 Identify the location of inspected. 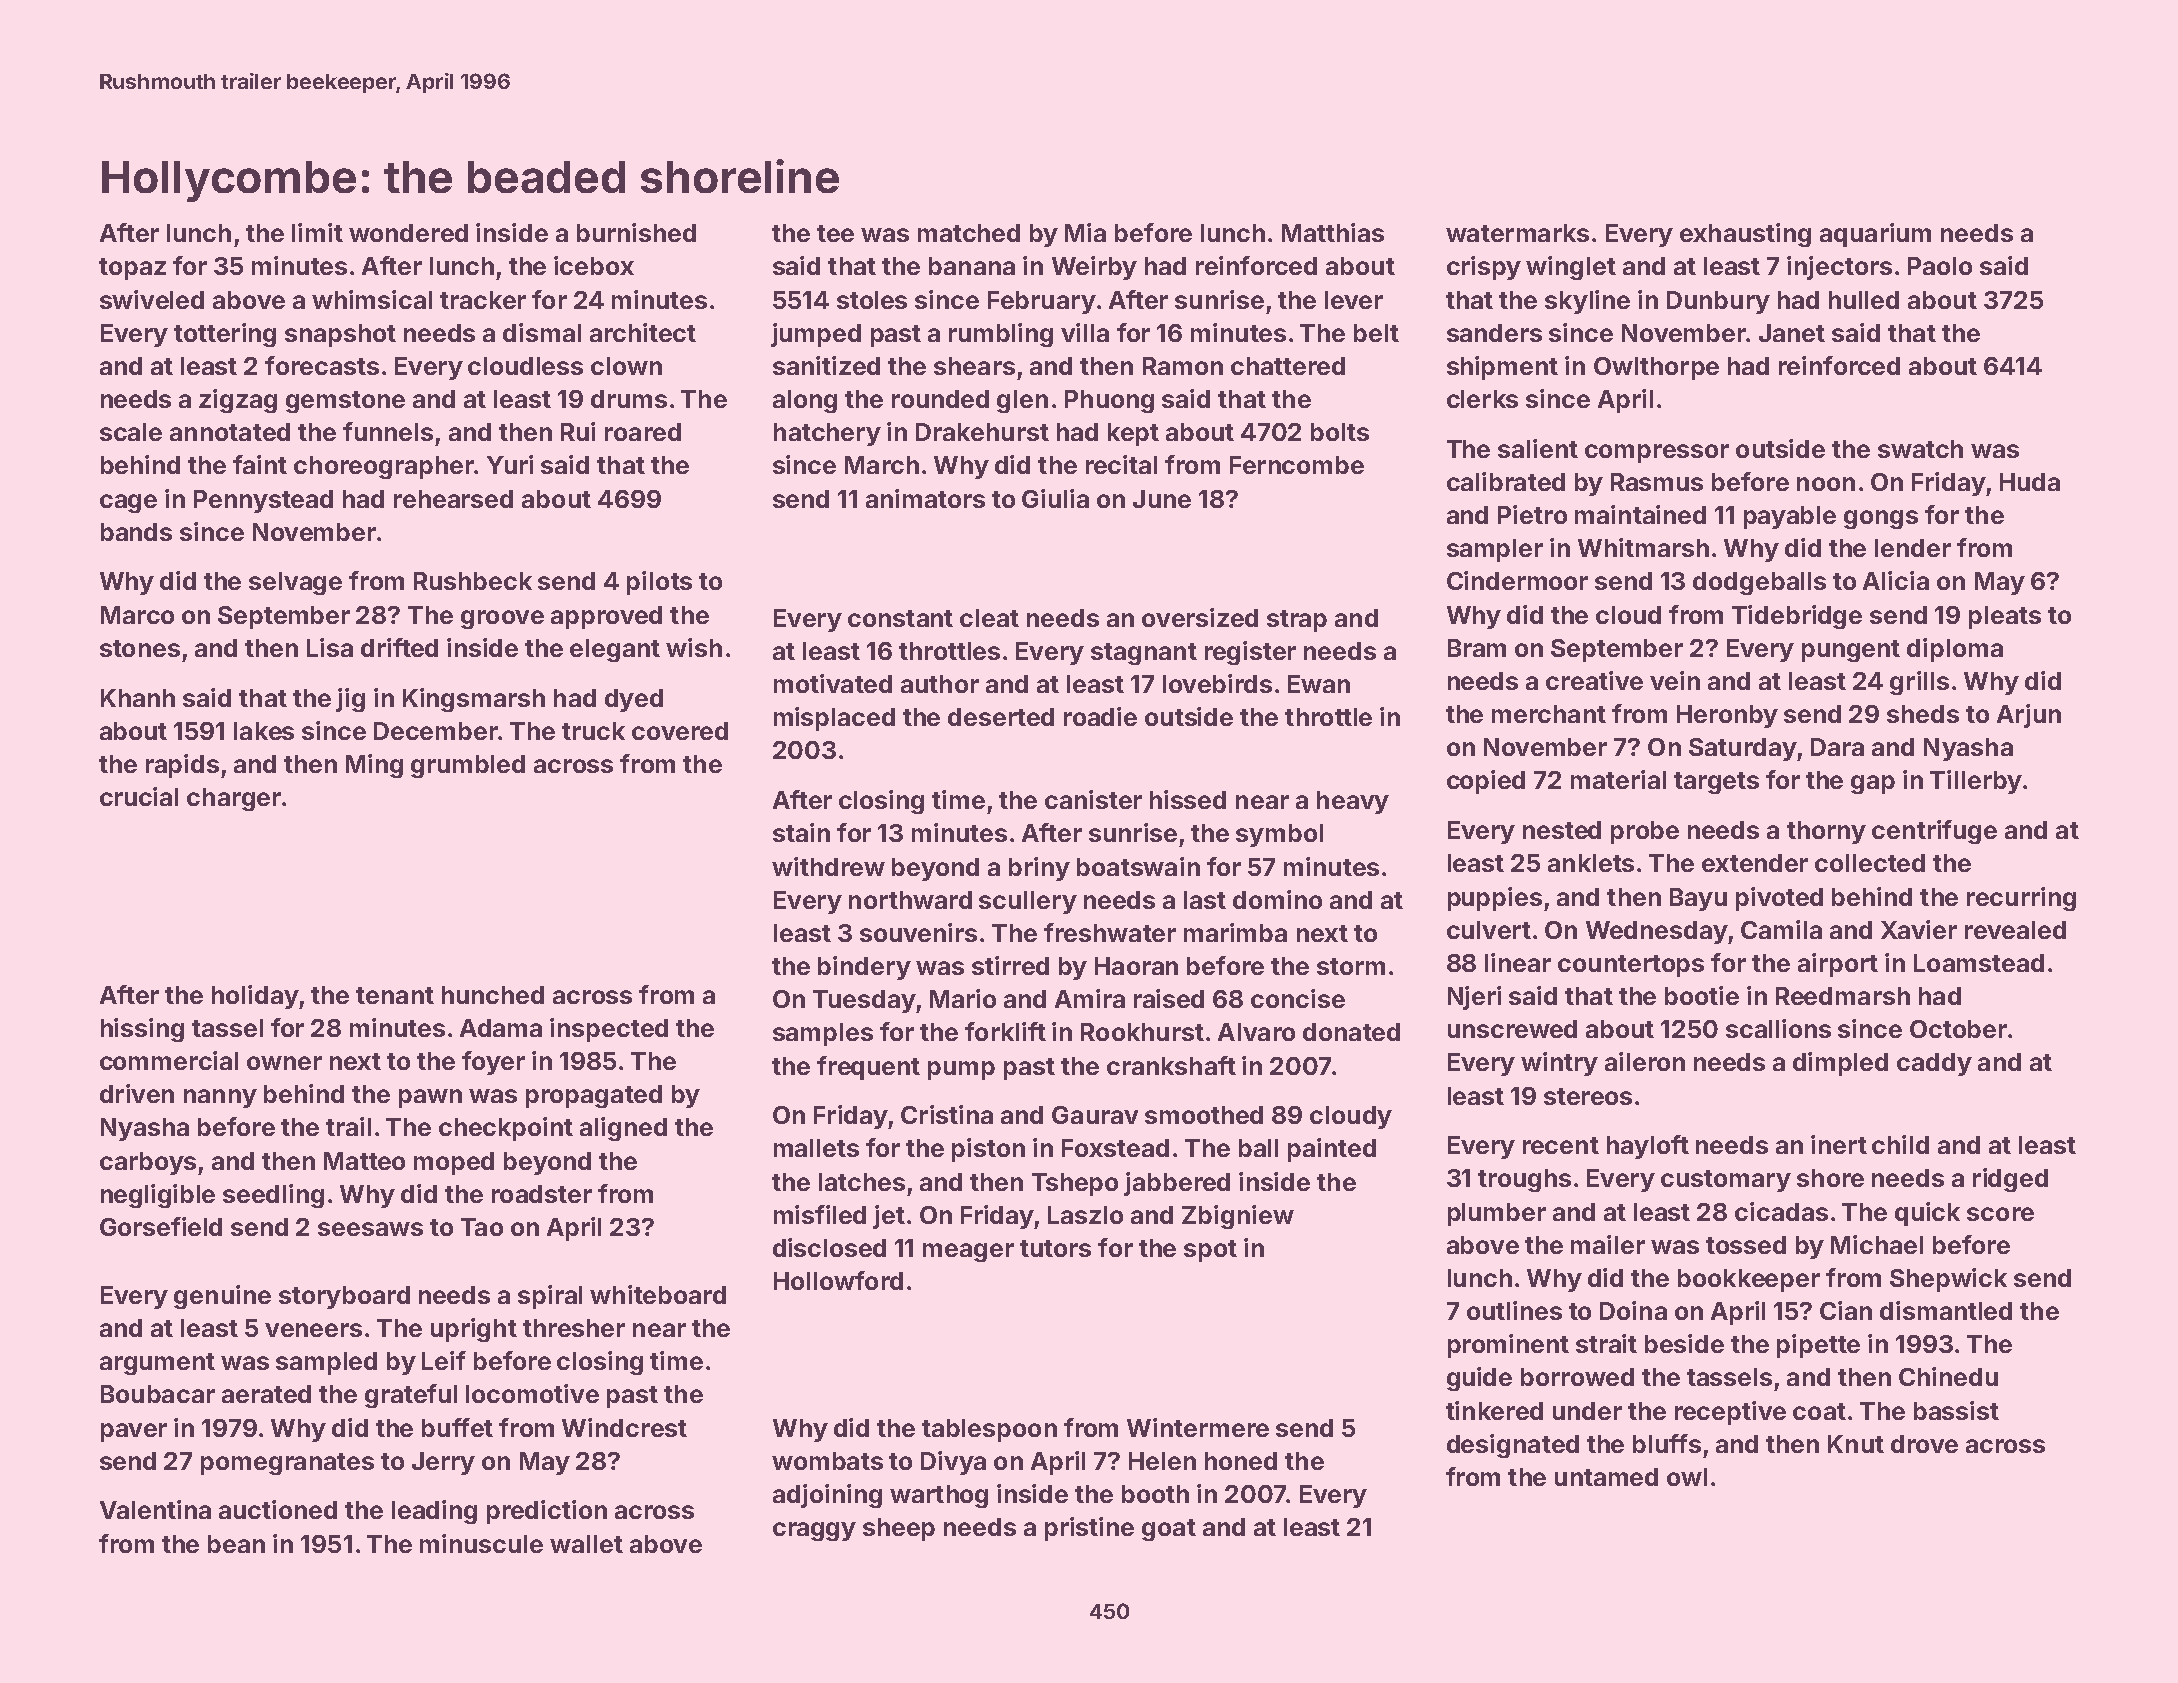
(609, 1030).
